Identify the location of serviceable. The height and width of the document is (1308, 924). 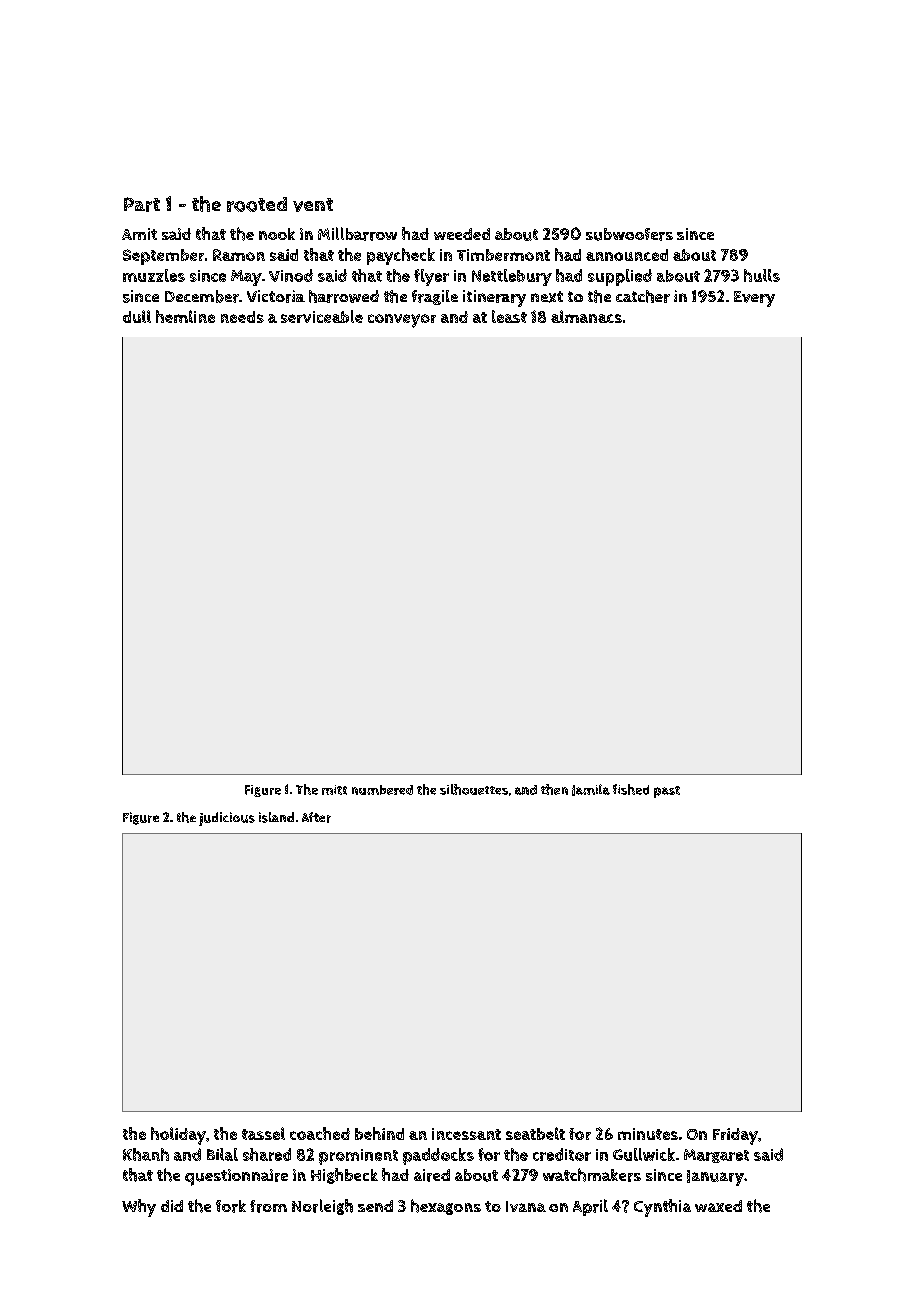
(322, 316).
